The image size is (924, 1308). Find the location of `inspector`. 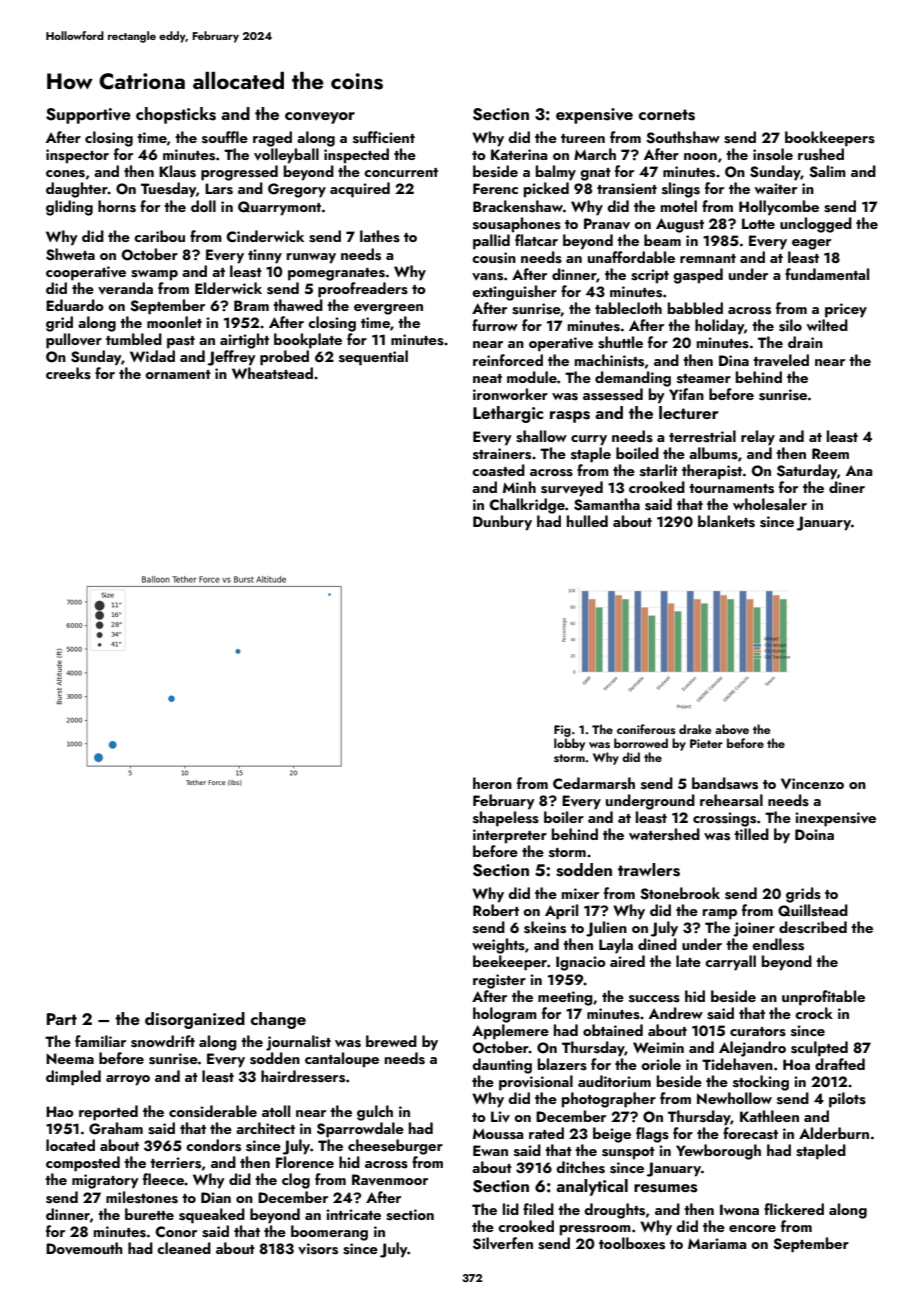

inspector is located at coordinates (77, 156).
